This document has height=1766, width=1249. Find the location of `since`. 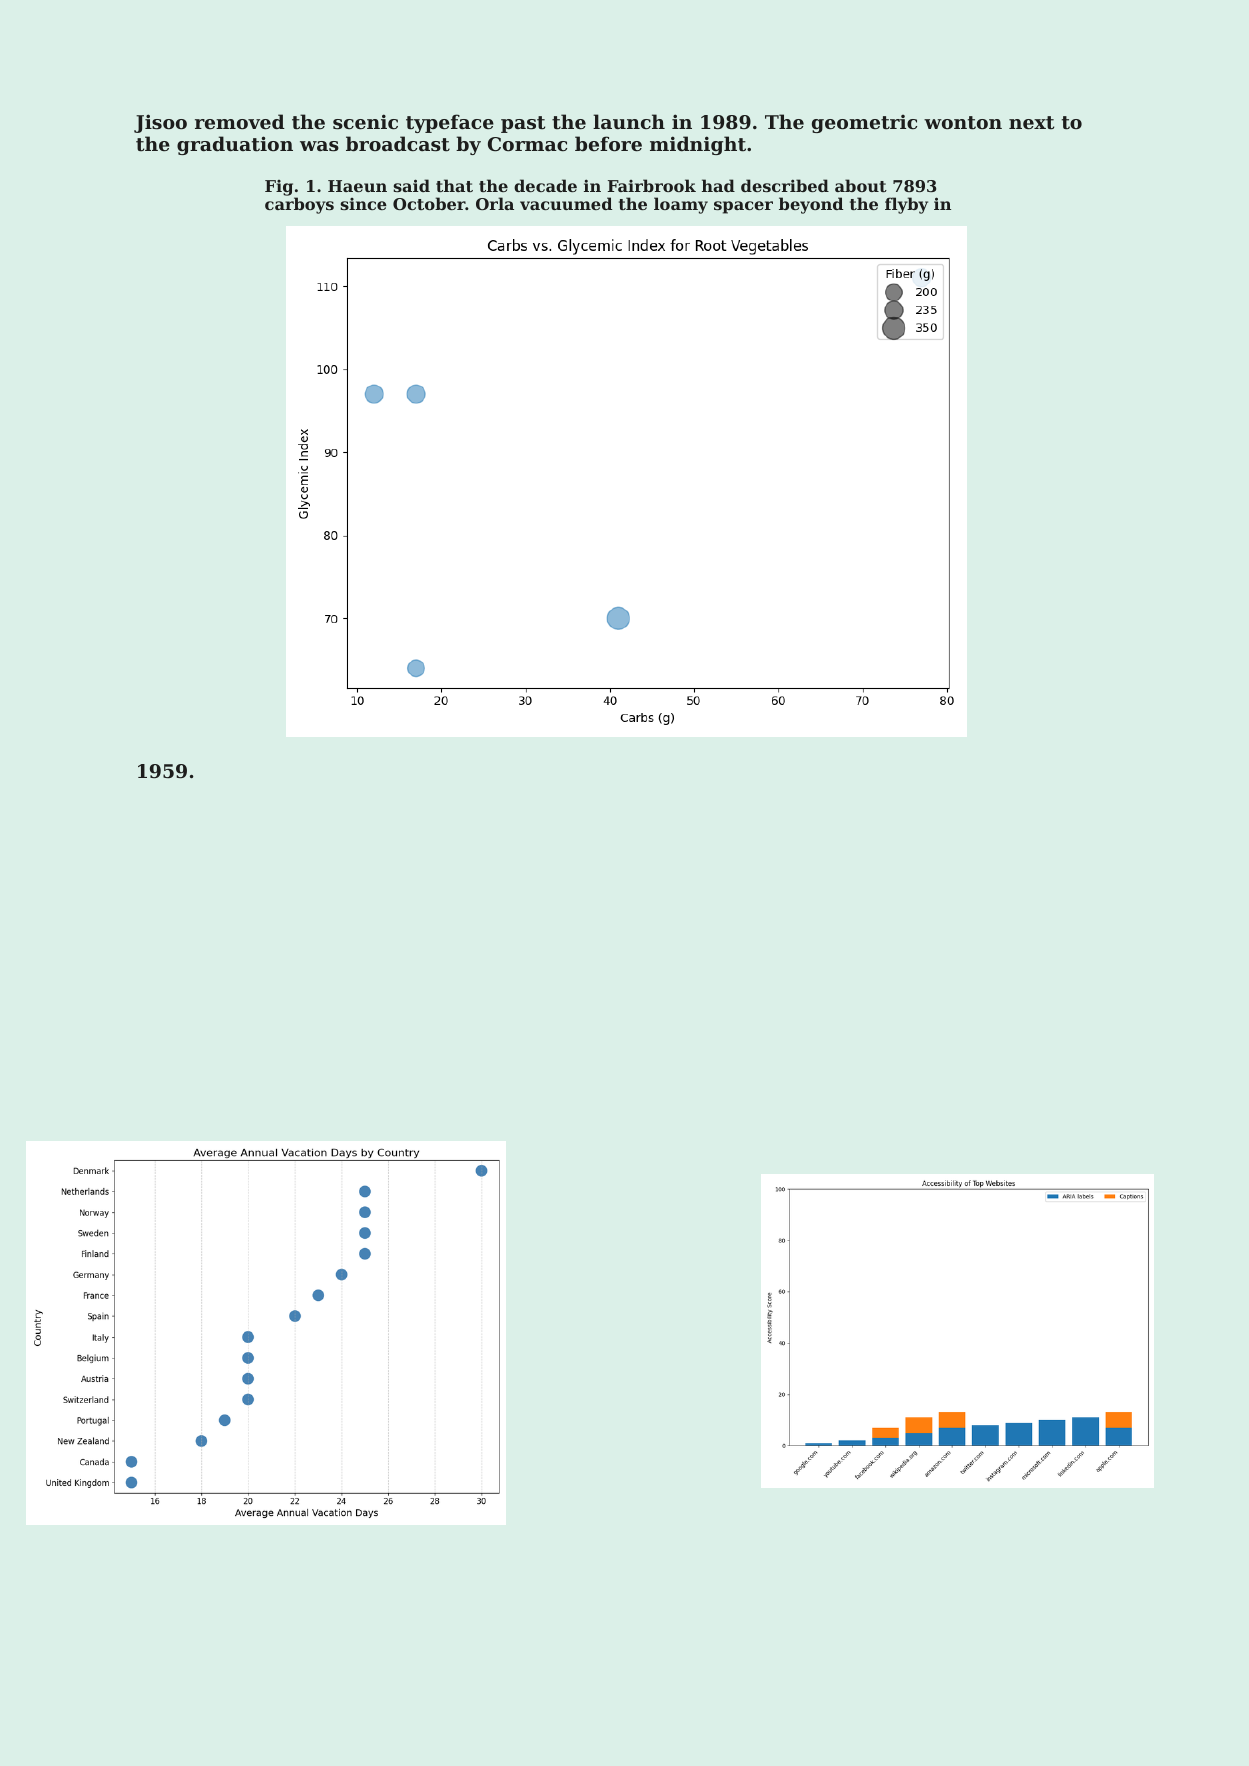

since is located at coordinates (364, 204).
